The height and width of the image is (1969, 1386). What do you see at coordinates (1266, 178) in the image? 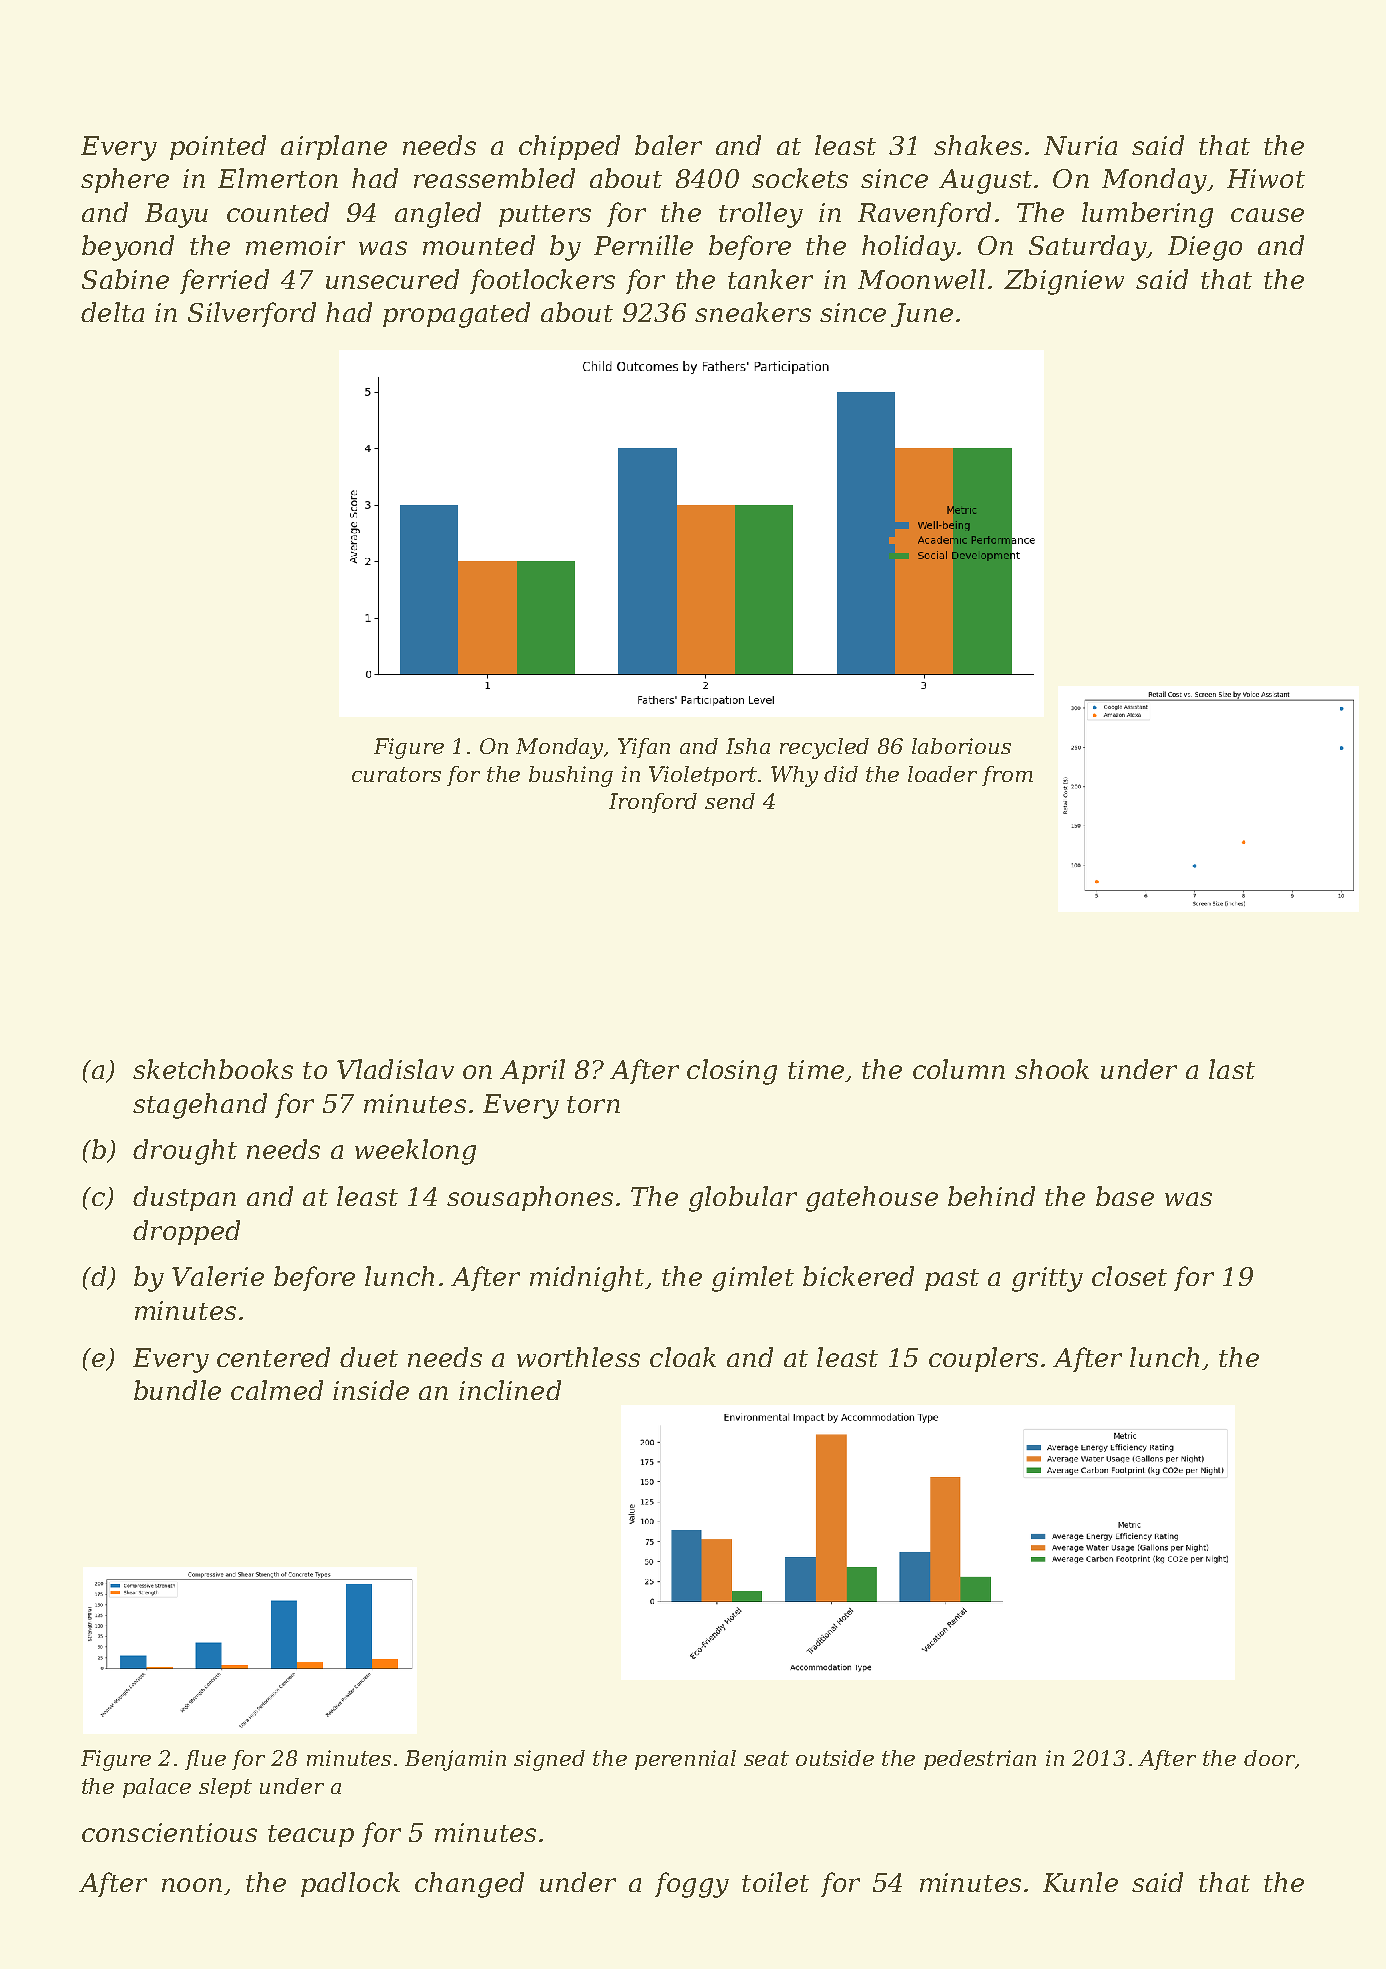
I see `Hiwot` at bounding box center [1266, 178].
